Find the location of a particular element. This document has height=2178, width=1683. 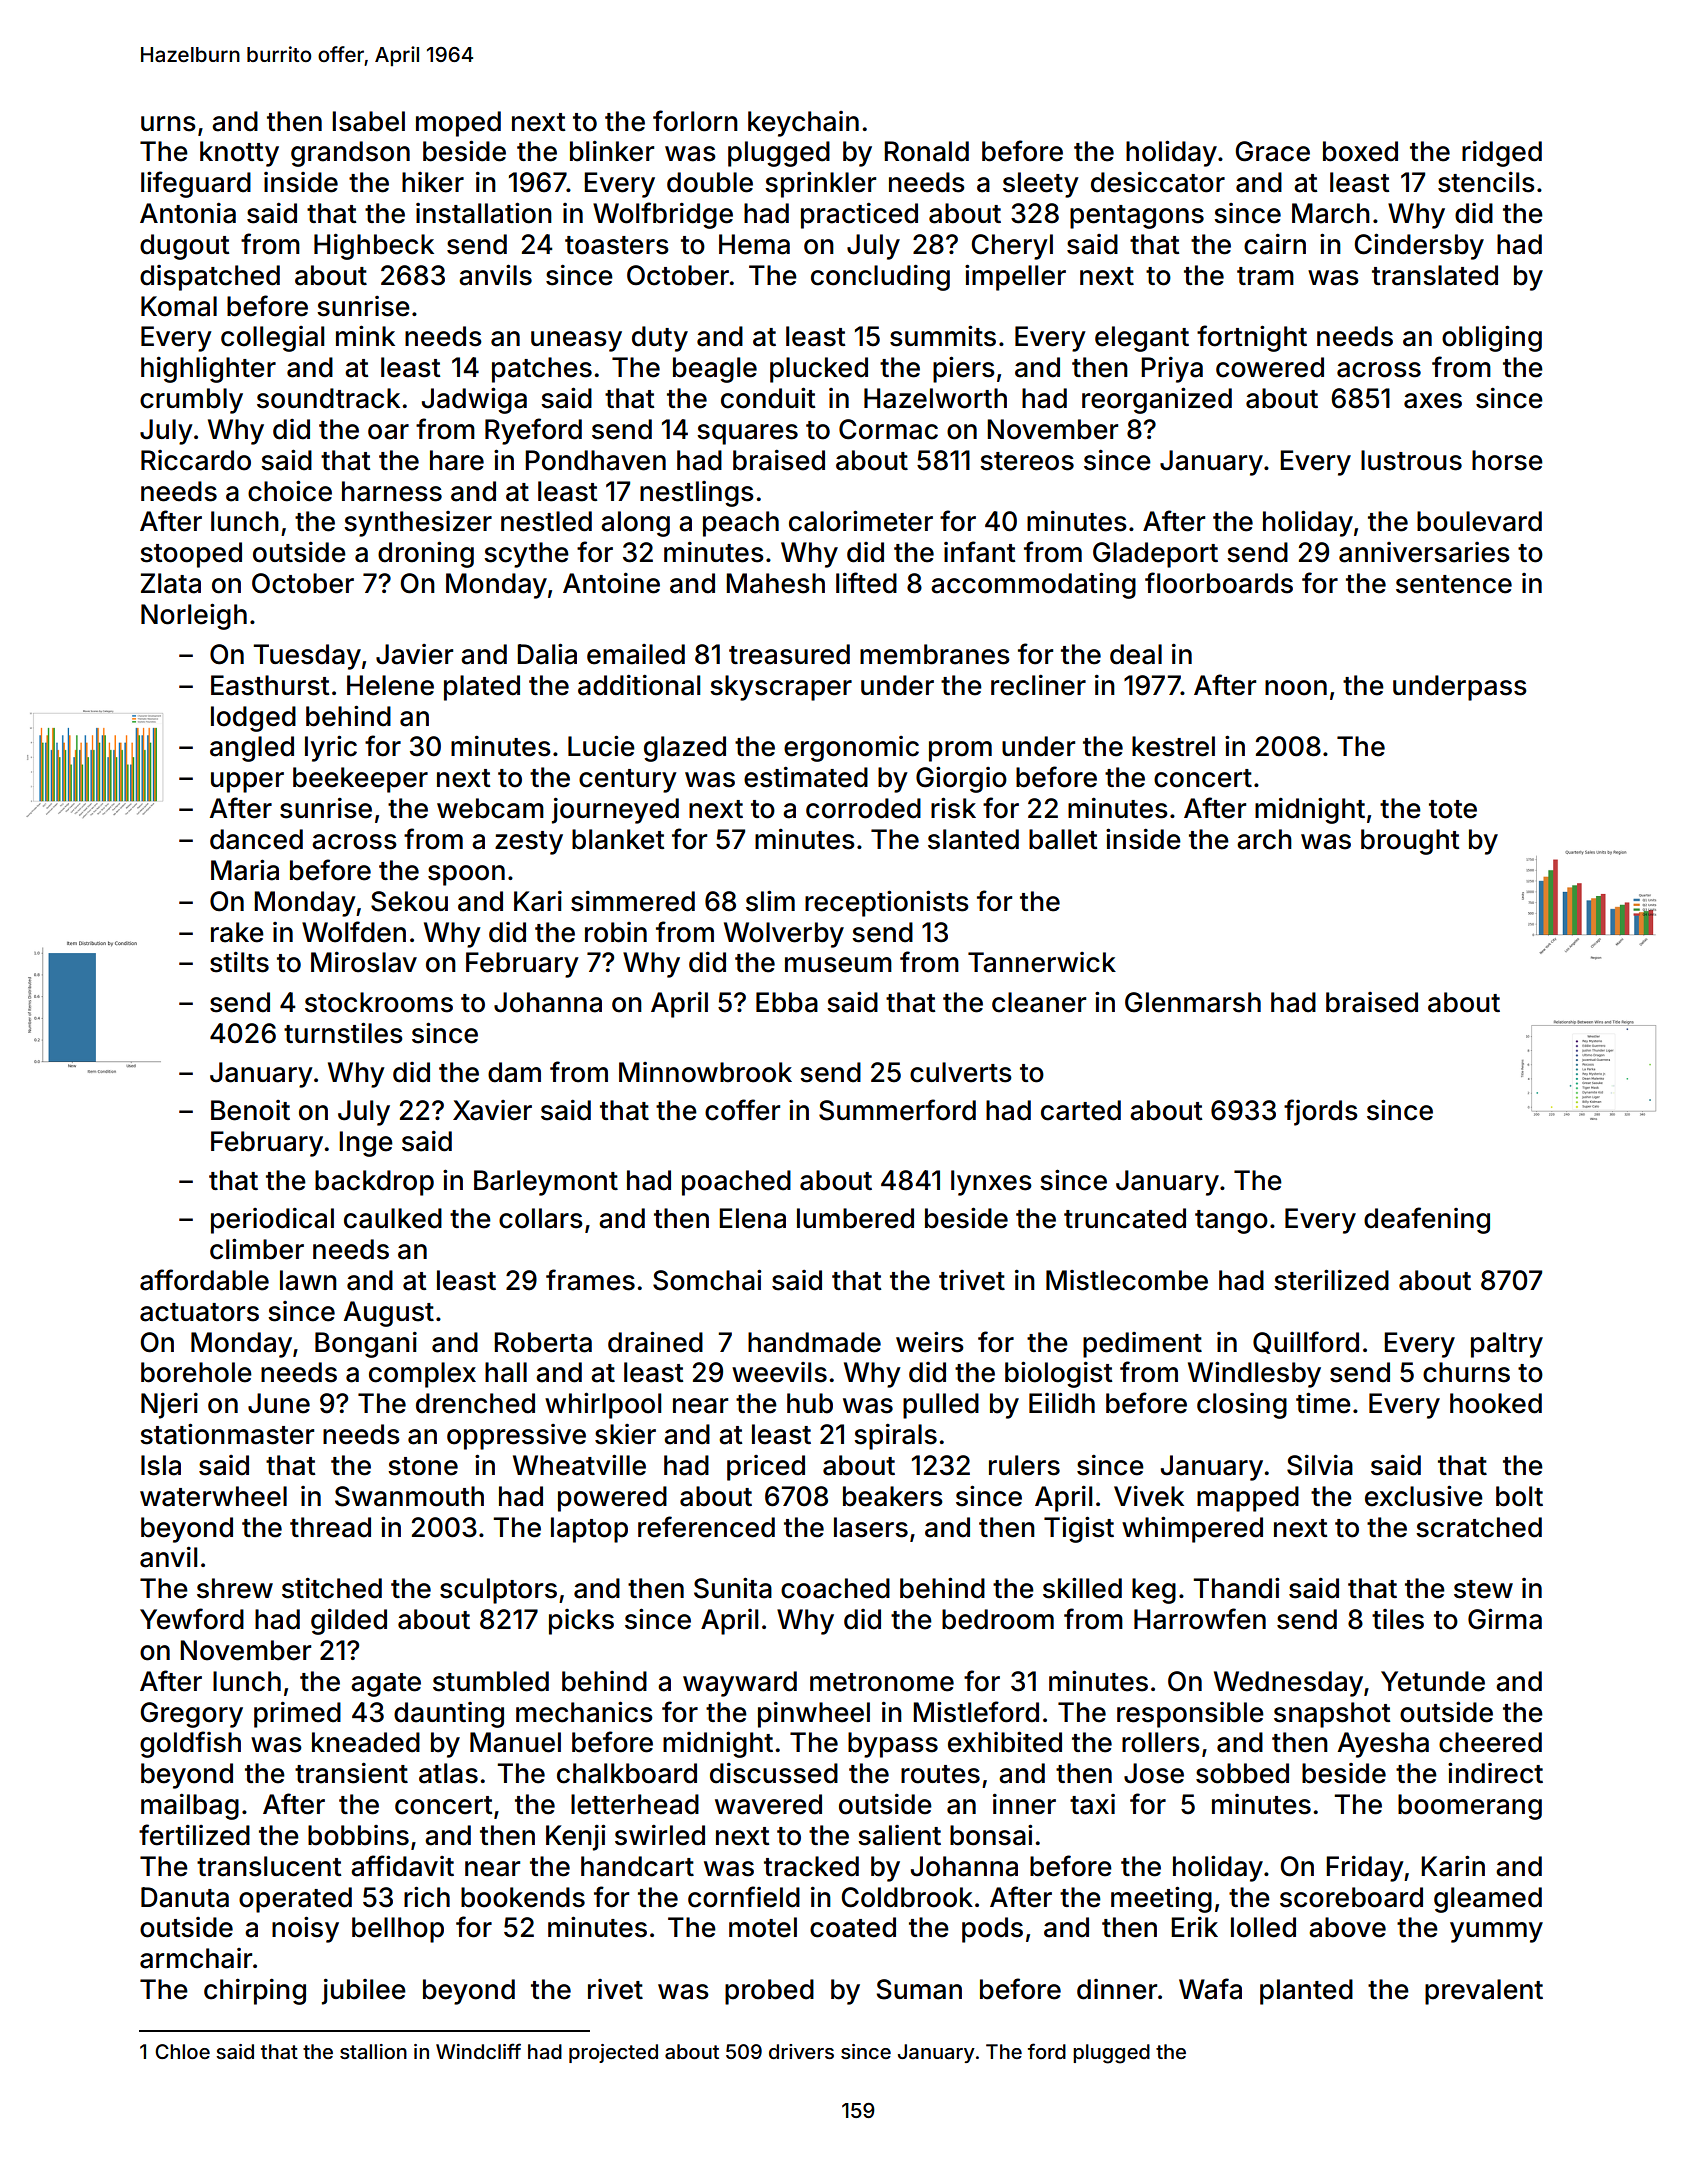

Windlesby is located at coordinates (1254, 1374).
